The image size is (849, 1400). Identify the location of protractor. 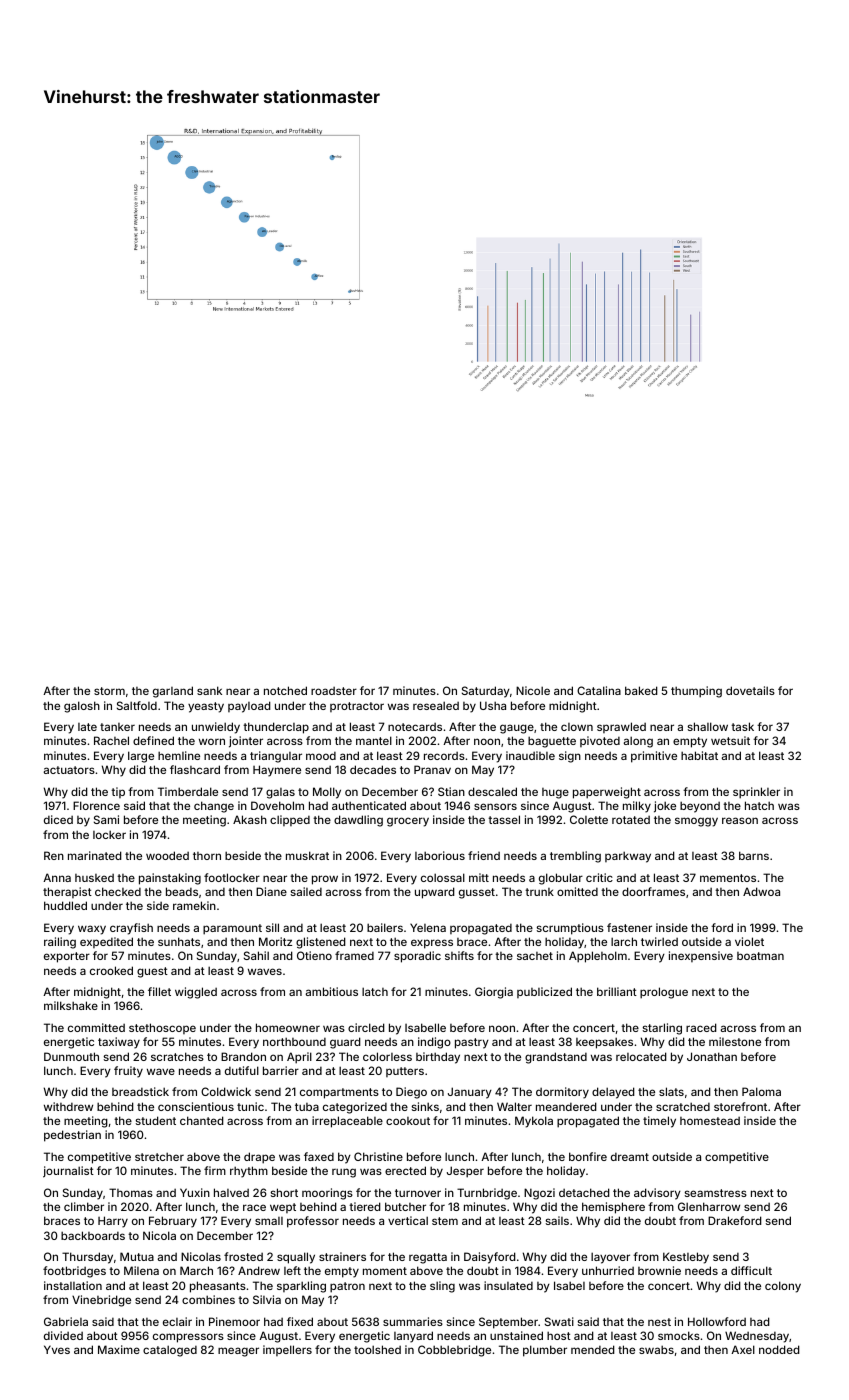
(357, 707).
